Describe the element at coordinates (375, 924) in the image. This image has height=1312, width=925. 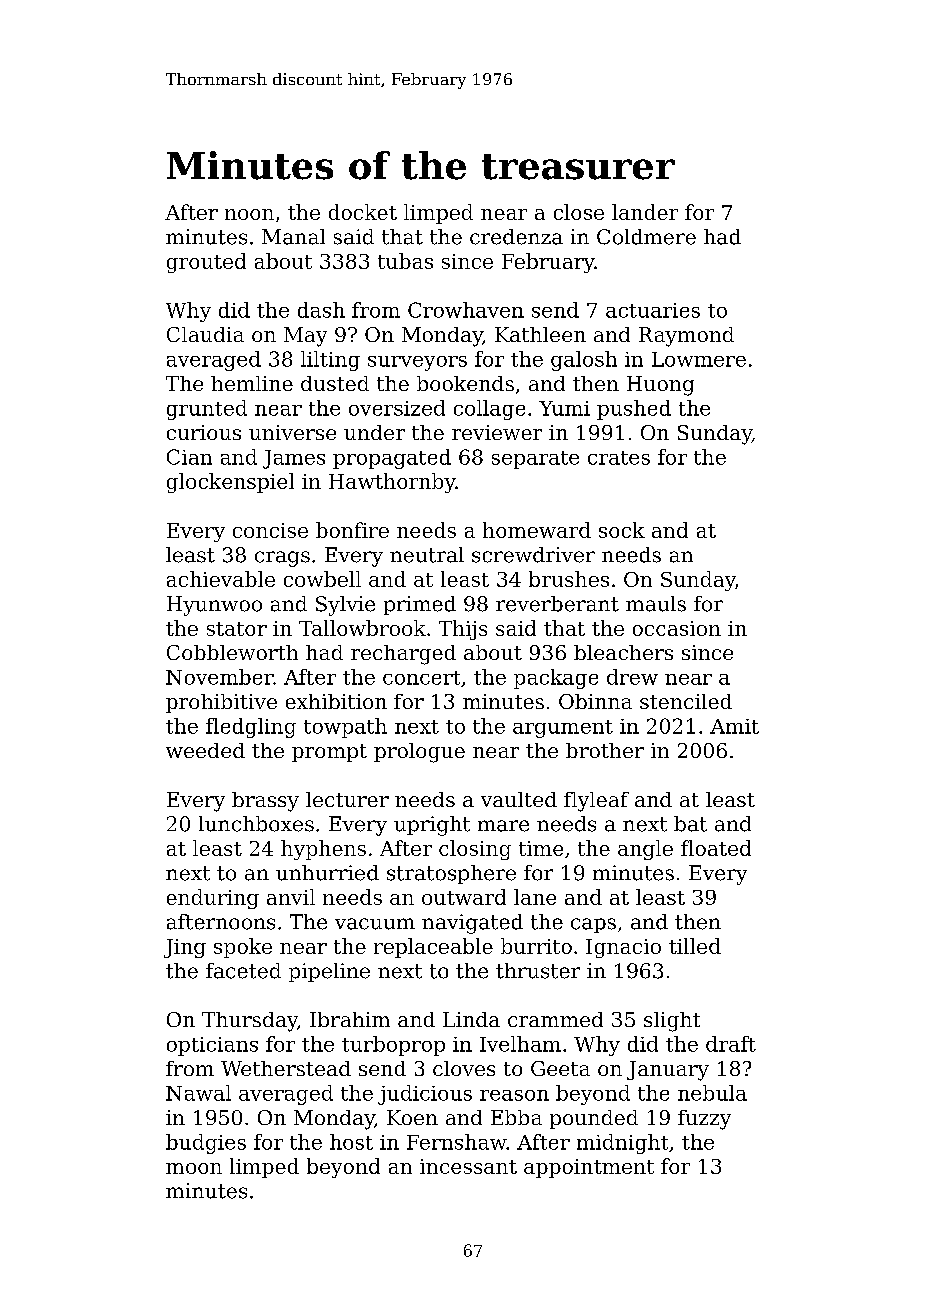
I see `vacuum` at that location.
